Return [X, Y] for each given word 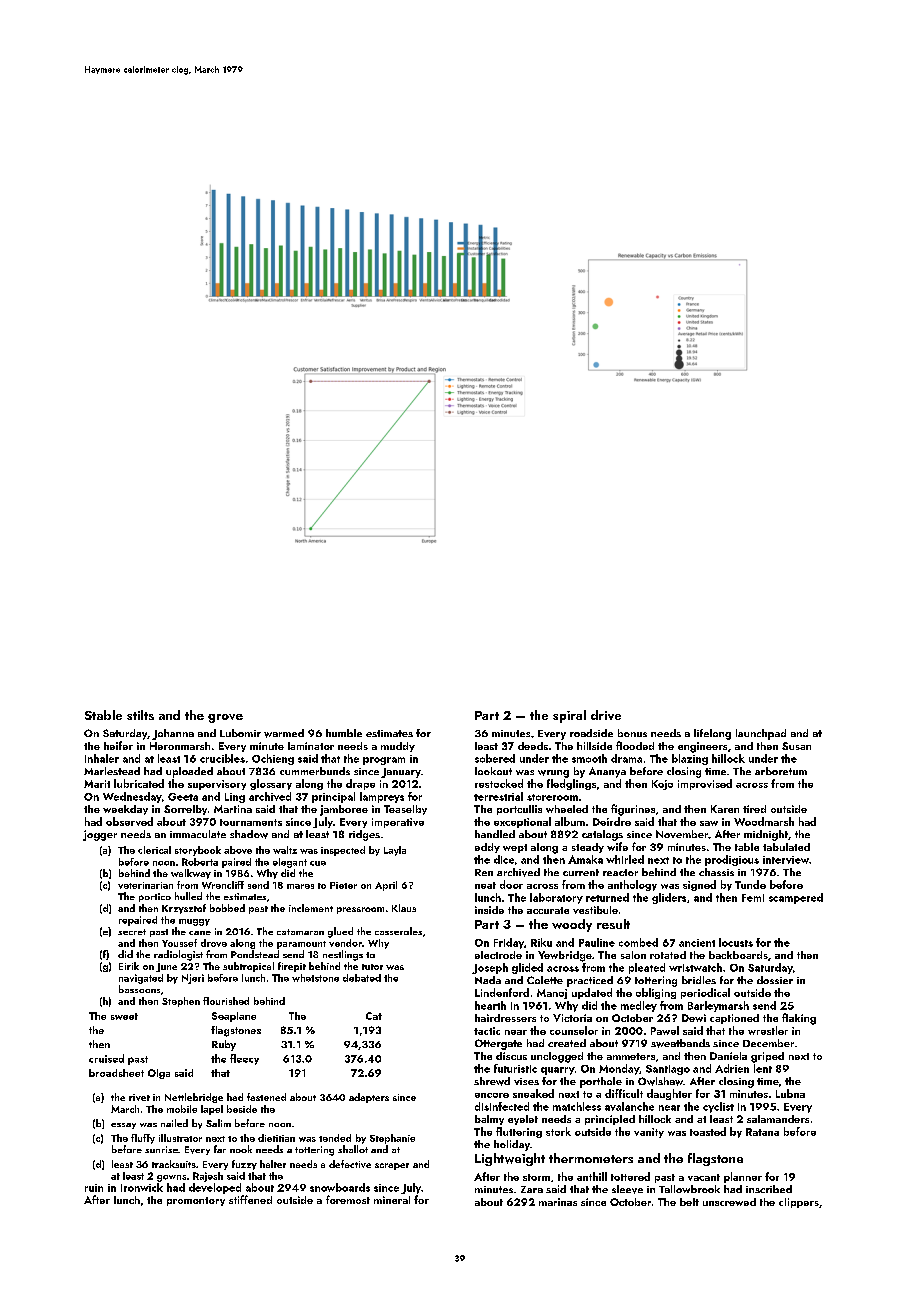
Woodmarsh [764, 821]
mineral [392, 1200]
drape [360, 784]
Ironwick [142, 1187]
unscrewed [729, 1202]
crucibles [222, 758]
